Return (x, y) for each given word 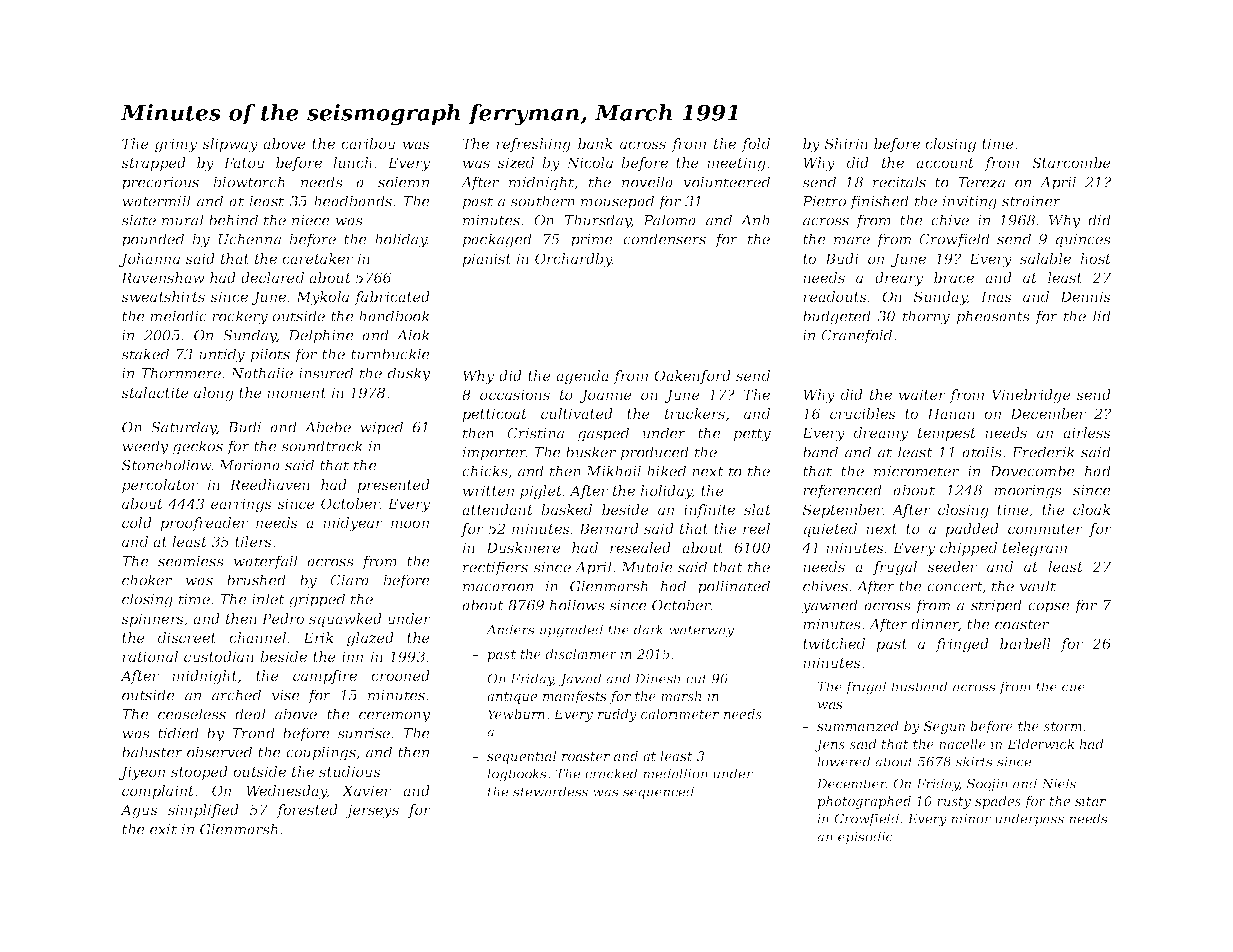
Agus (139, 811)
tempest (947, 434)
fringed (962, 645)
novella (647, 182)
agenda (582, 377)
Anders (510, 629)
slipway (230, 145)
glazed (370, 639)
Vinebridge (1031, 396)
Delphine (321, 336)
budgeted (837, 317)
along (214, 394)
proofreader (204, 524)
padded (972, 530)
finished (879, 202)
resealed (640, 547)
